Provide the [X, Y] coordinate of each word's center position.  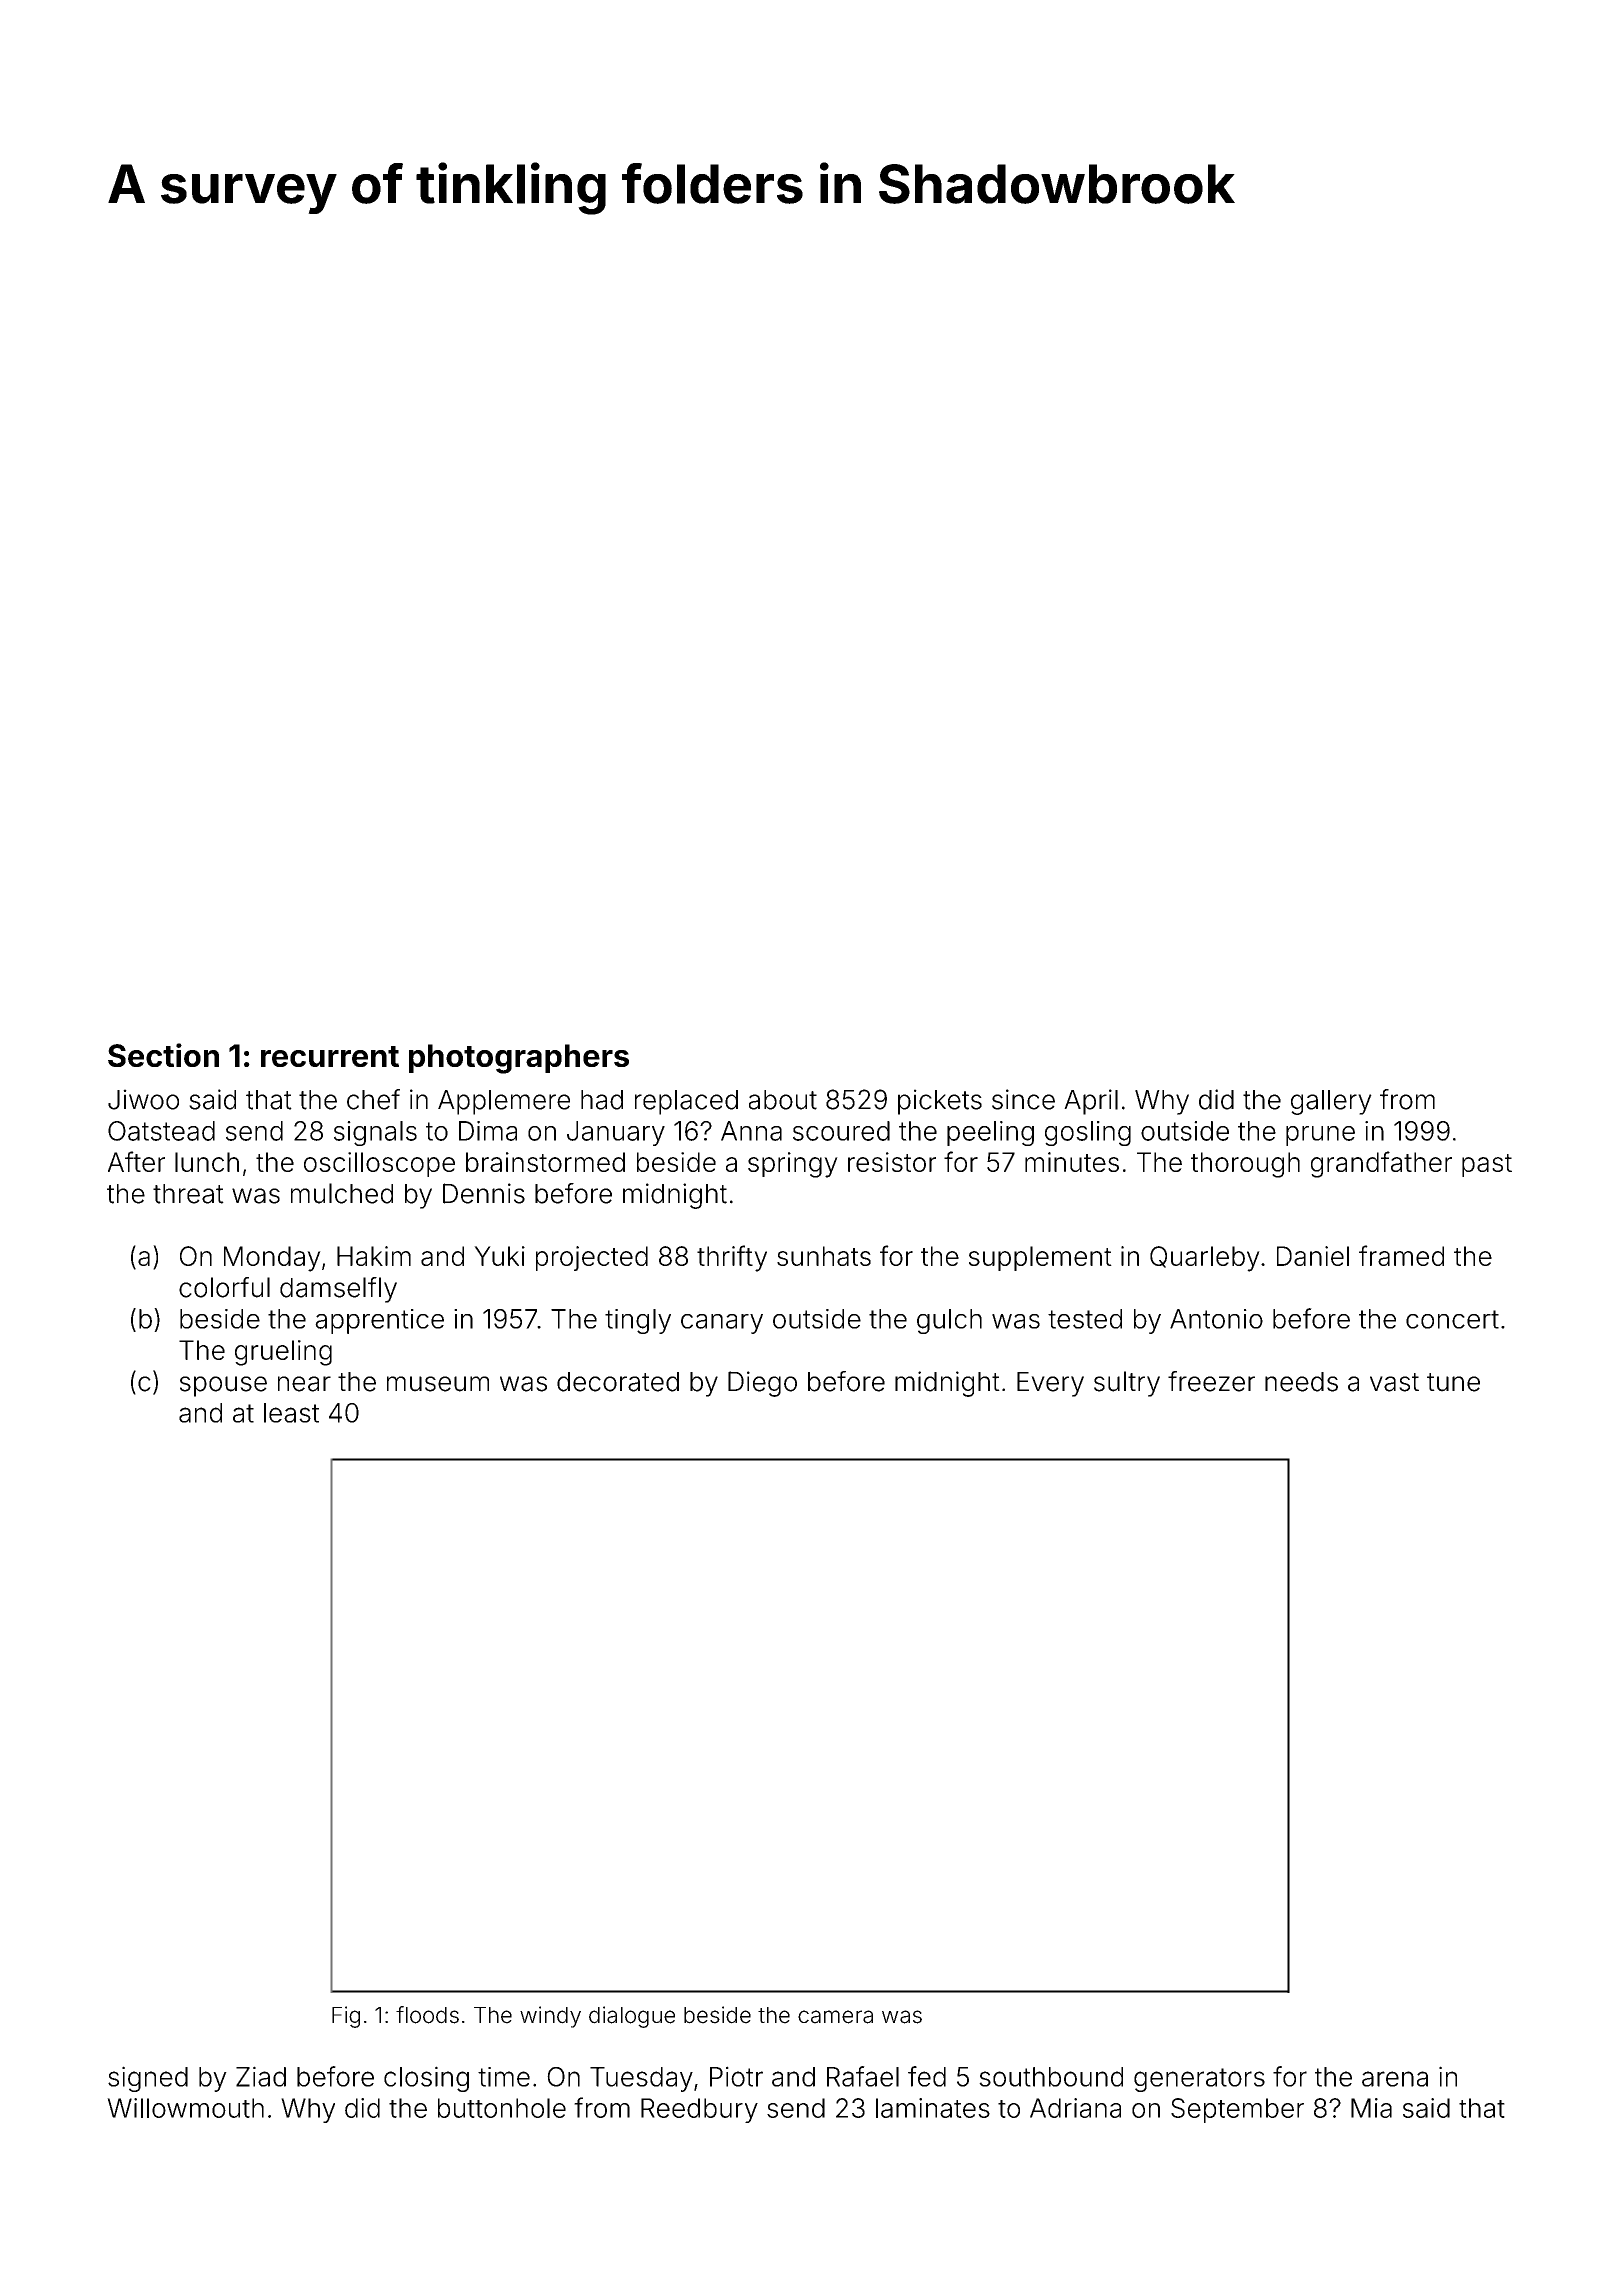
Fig [346, 2017]
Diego [762, 1384]
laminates [933, 2108]
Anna [751, 1131]
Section [163, 1055]
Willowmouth [185, 2108]
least [291, 1413]
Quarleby [1205, 1259]
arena [1395, 2079]
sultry [1127, 1384]
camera [835, 2017]
